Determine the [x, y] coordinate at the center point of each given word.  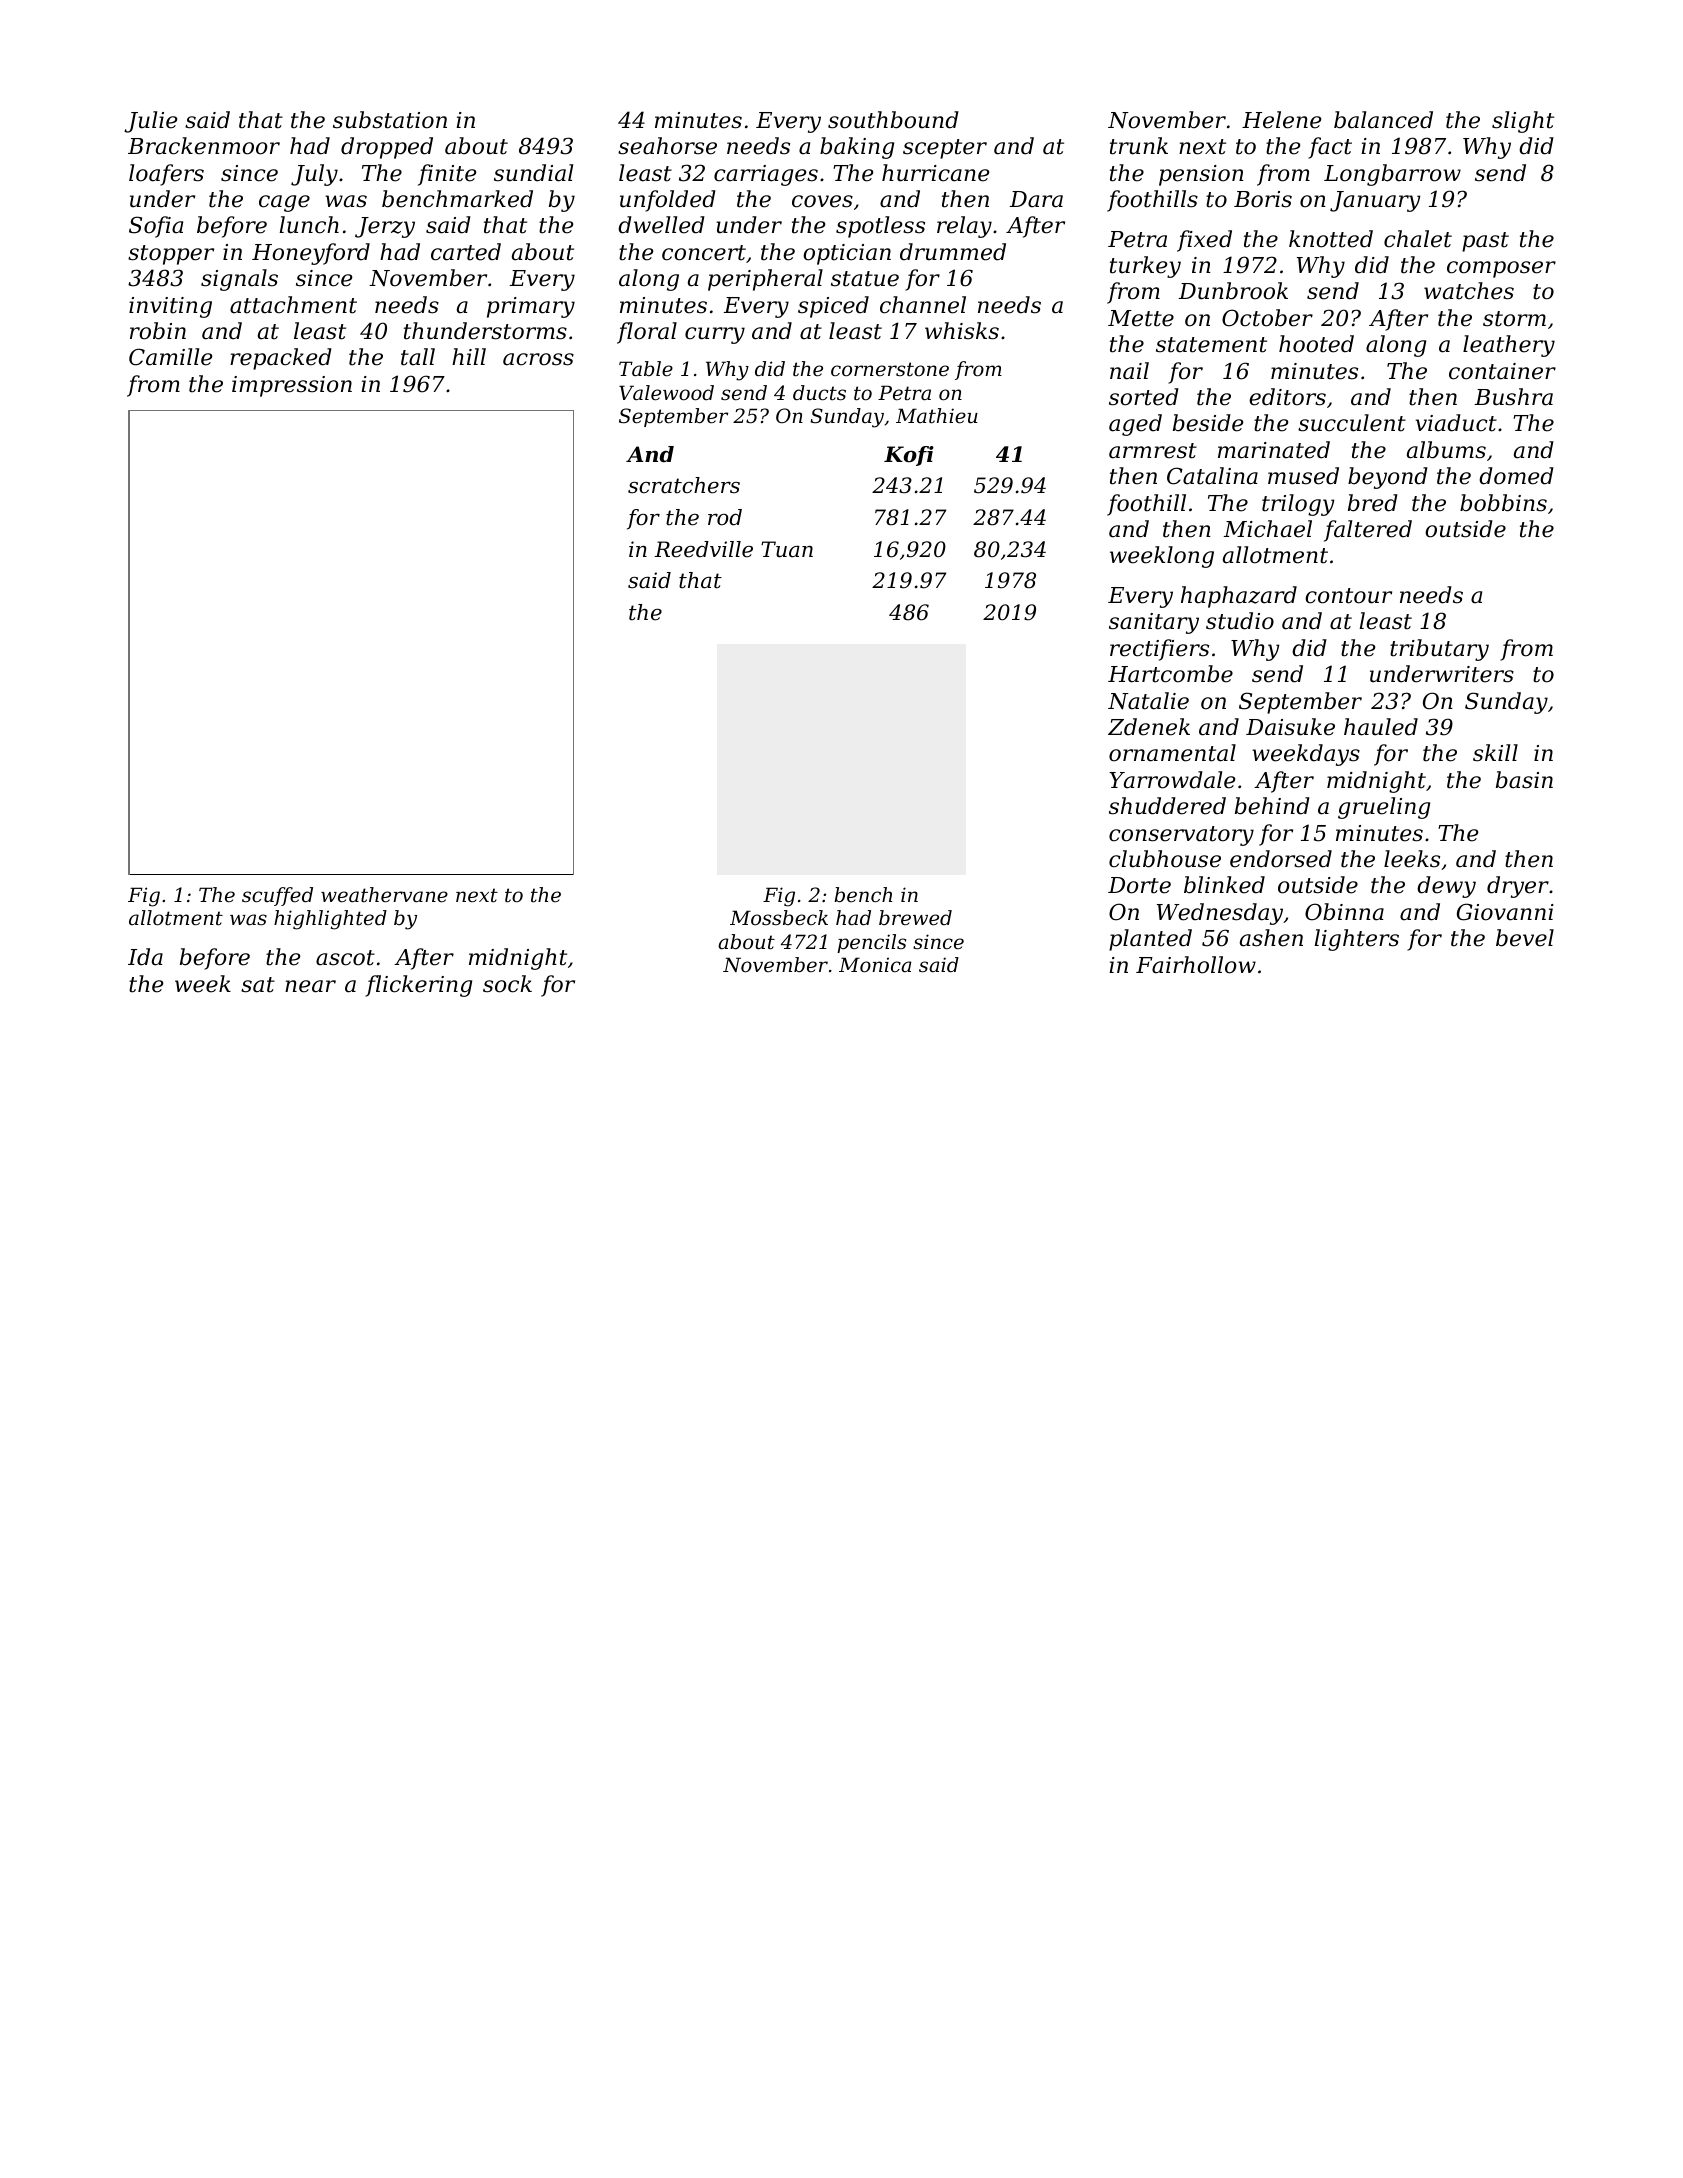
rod [725, 517]
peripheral [765, 280]
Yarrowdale [1172, 780]
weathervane [384, 895]
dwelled [661, 225]
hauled [1381, 727]
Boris [1263, 199]
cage [284, 203]
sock [507, 984]
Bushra [1514, 397]
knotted [1331, 239]
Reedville [704, 549]
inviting [170, 307]
